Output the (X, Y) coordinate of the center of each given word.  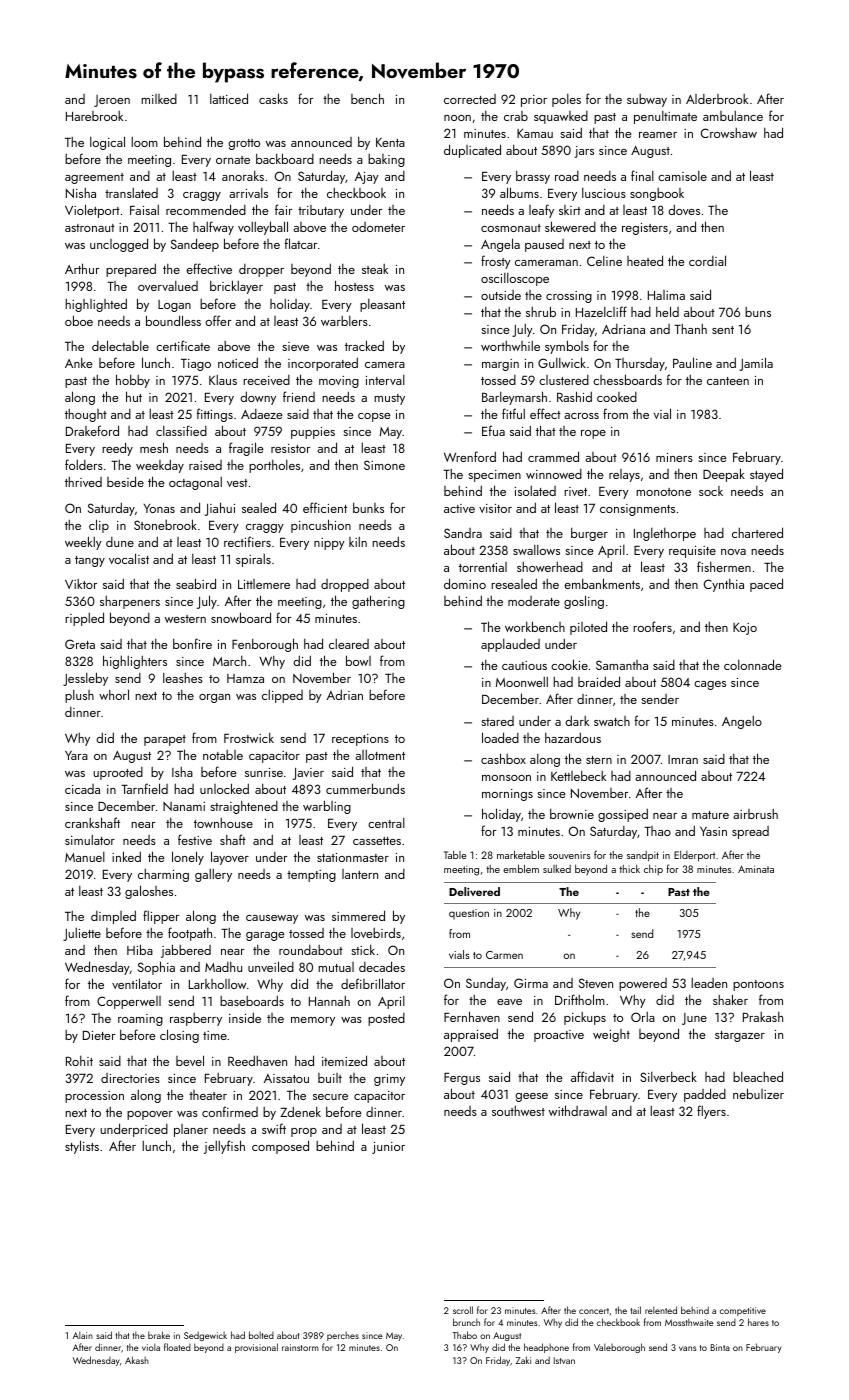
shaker (730, 999)
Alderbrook (717, 99)
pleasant (382, 305)
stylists (82, 1147)
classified (181, 430)
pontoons (758, 985)
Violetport (92, 211)
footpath (190, 934)
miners (674, 457)
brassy (533, 177)
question (469, 914)
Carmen (504, 955)
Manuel (85, 857)
